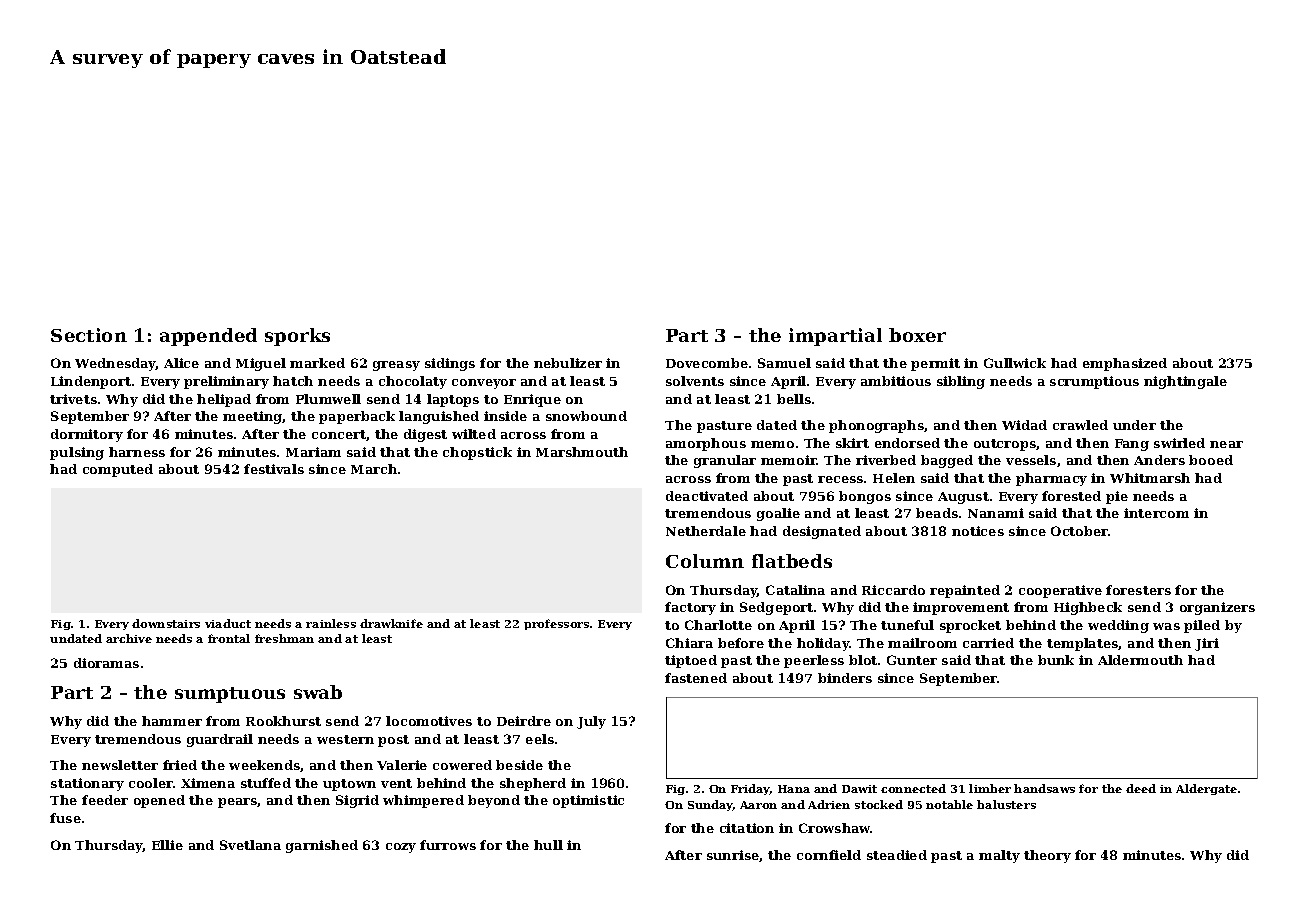 The height and width of the screenshot is (924, 1308). Describe the element at coordinates (401, 848) in the screenshot. I see `cozy` at that location.
